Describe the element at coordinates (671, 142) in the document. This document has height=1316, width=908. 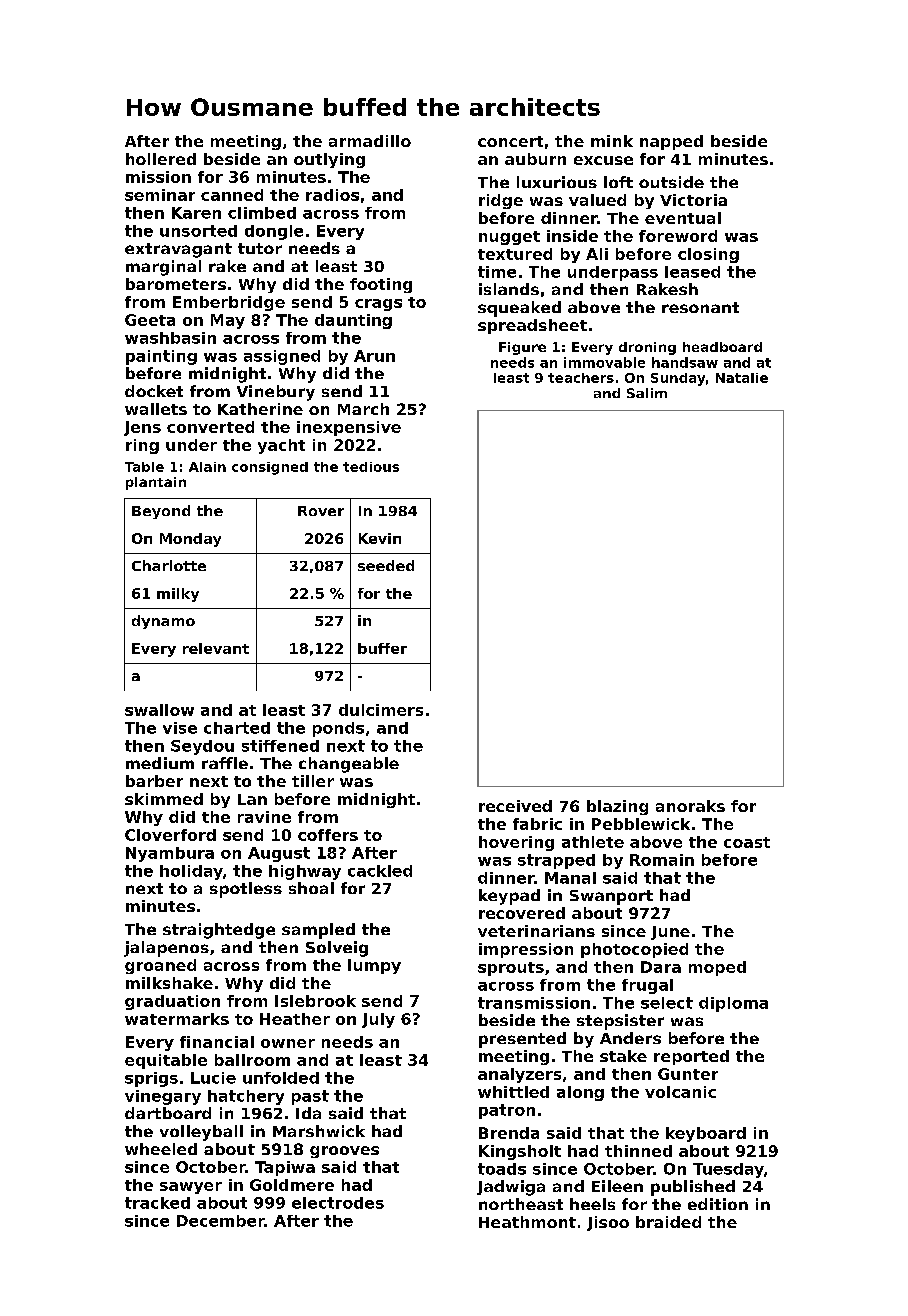
I see `napped` at that location.
